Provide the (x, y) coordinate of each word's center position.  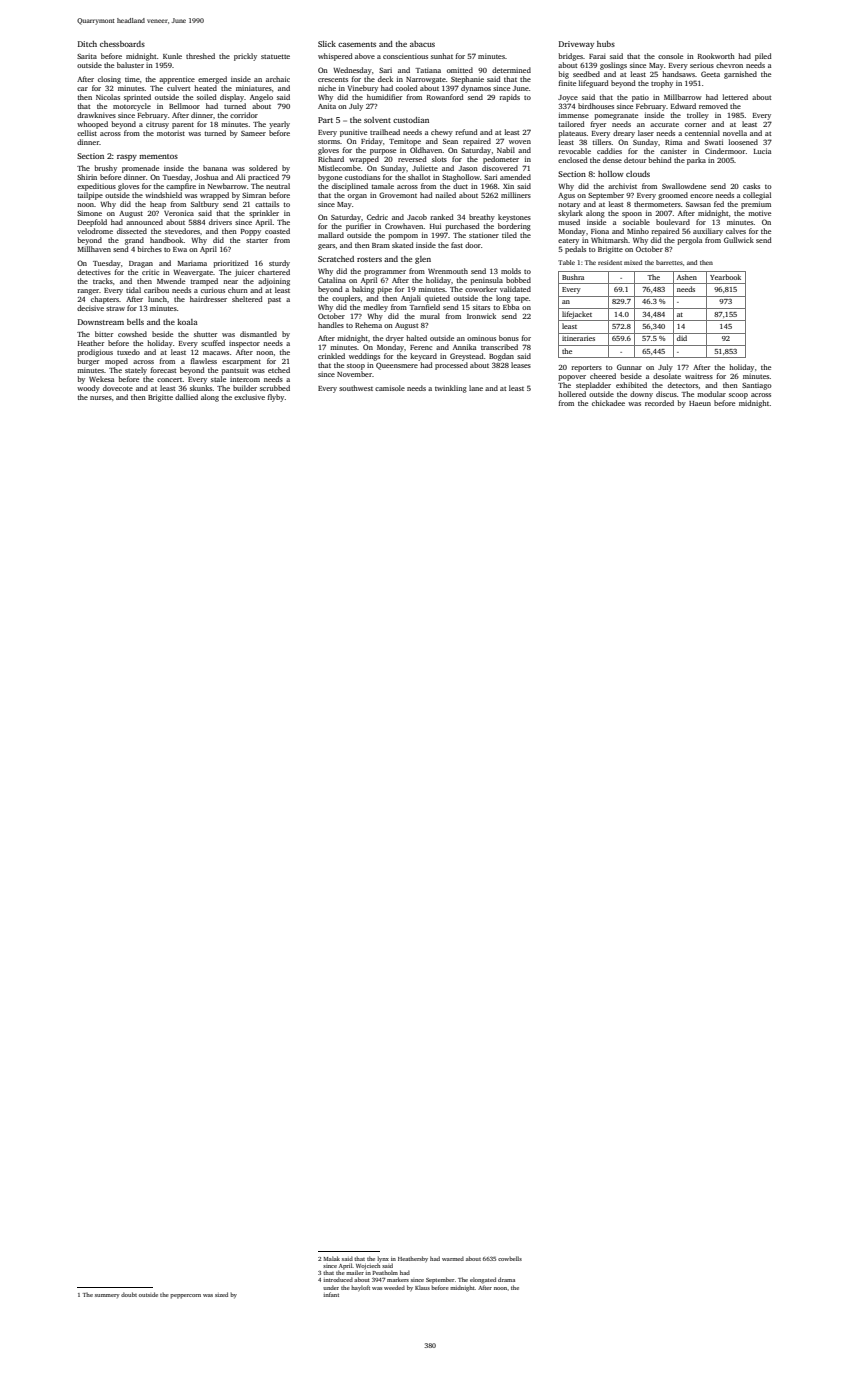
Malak (331, 1258)
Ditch (87, 44)
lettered (735, 97)
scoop (738, 396)
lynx (383, 1259)
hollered (572, 394)
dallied (186, 397)
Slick (327, 44)
